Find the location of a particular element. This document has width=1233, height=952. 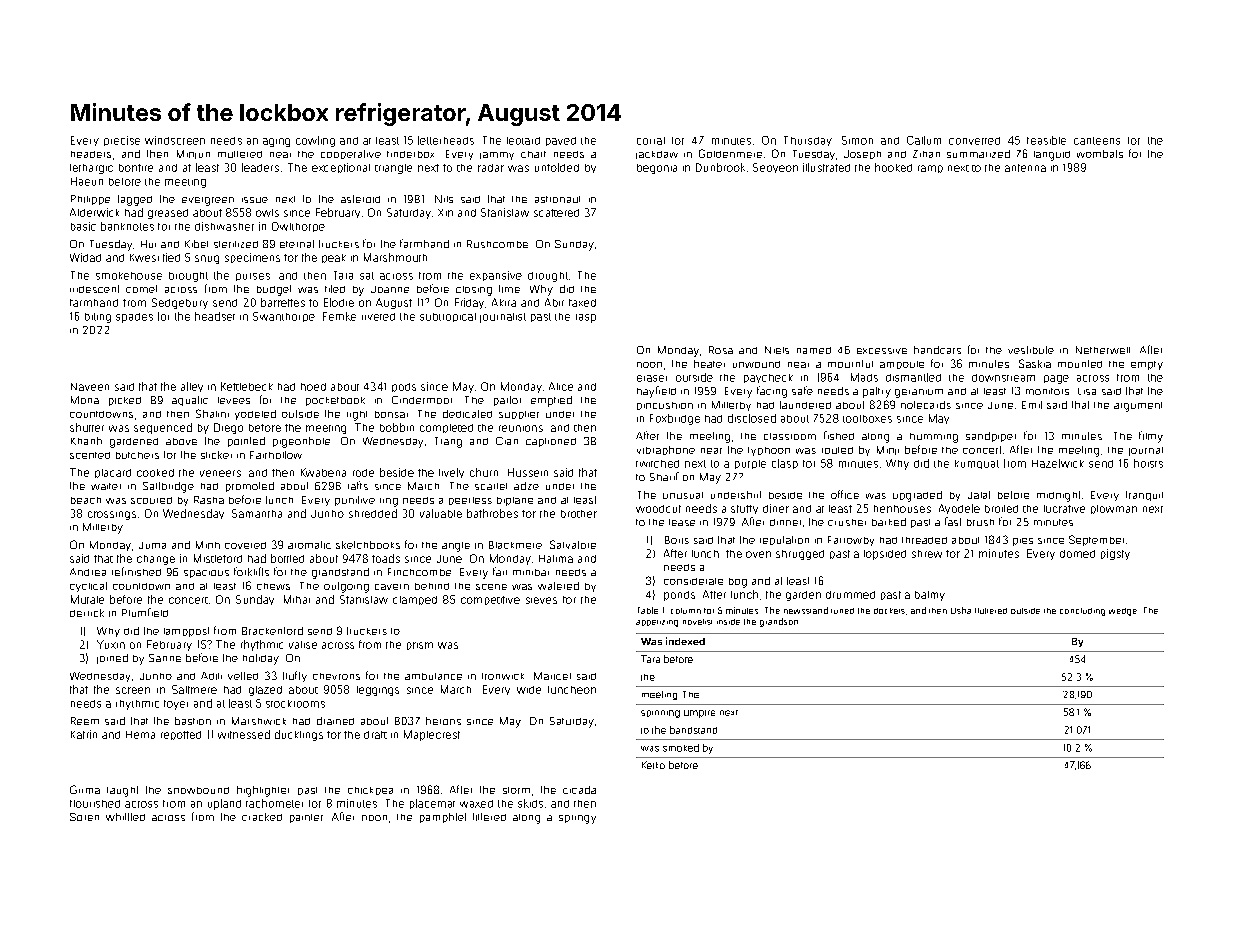

begonia is located at coordinates (657, 169).
